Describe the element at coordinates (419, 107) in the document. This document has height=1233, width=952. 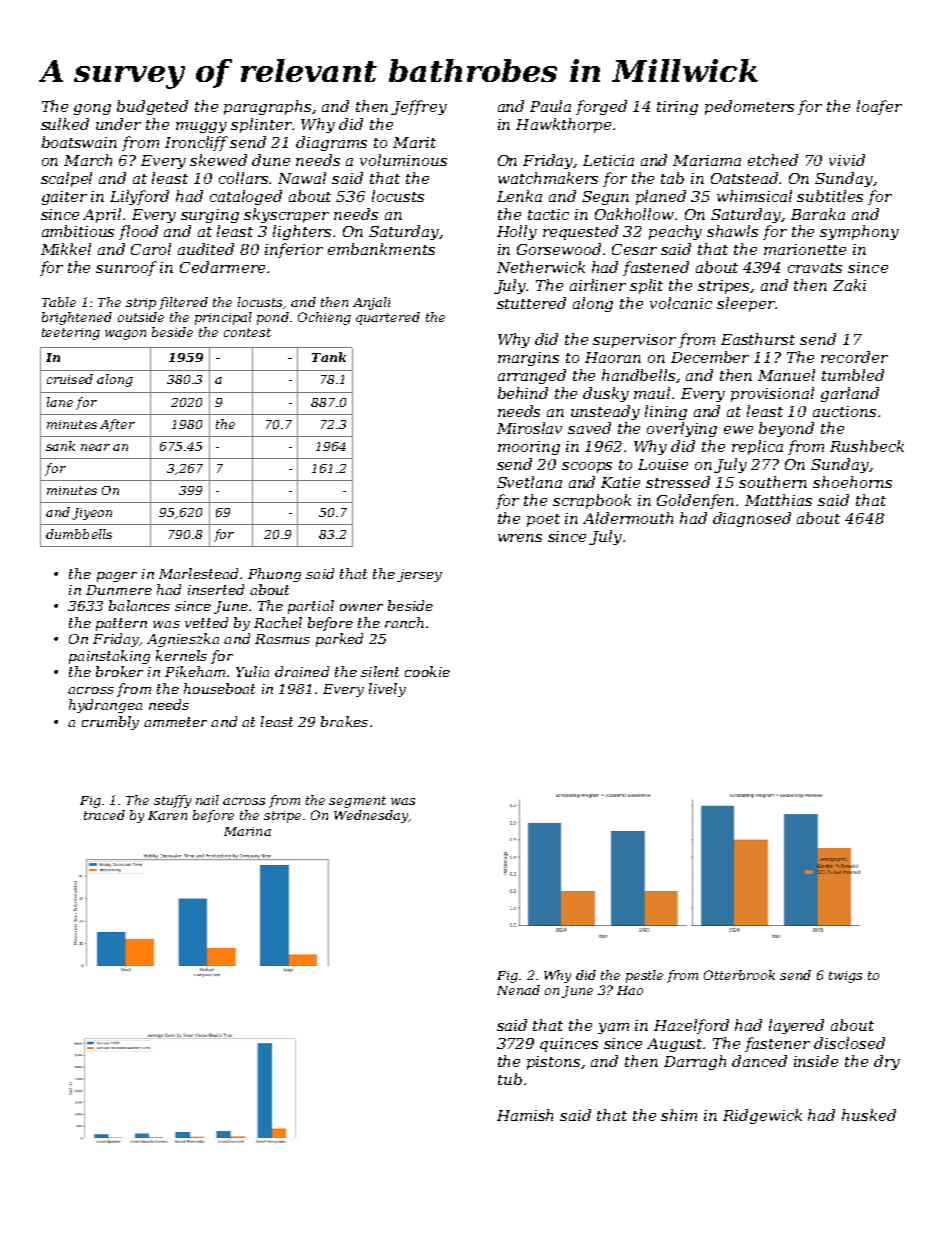
I see `Jeffrey` at that location.
